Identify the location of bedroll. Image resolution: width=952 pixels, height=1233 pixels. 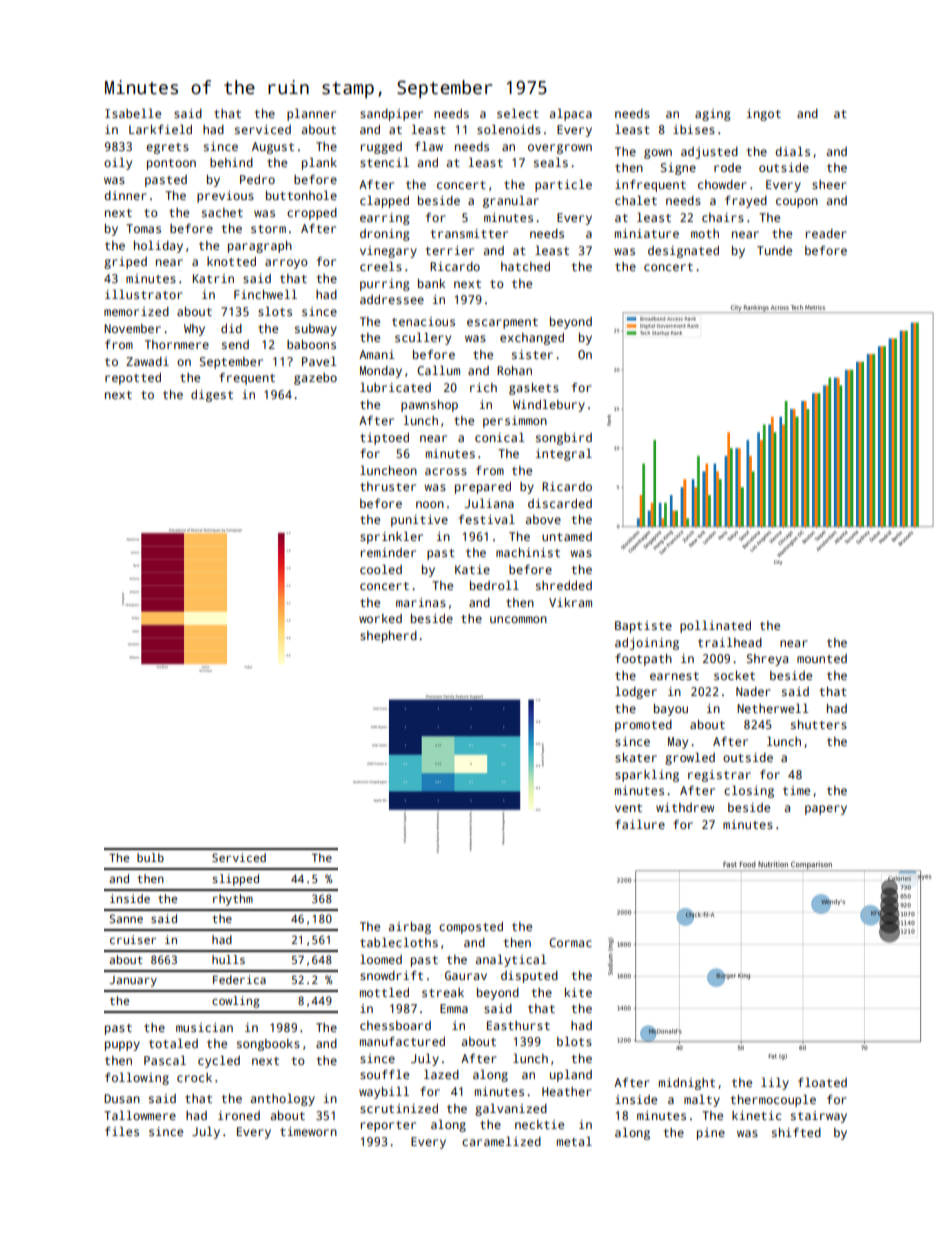
(494, 585).
